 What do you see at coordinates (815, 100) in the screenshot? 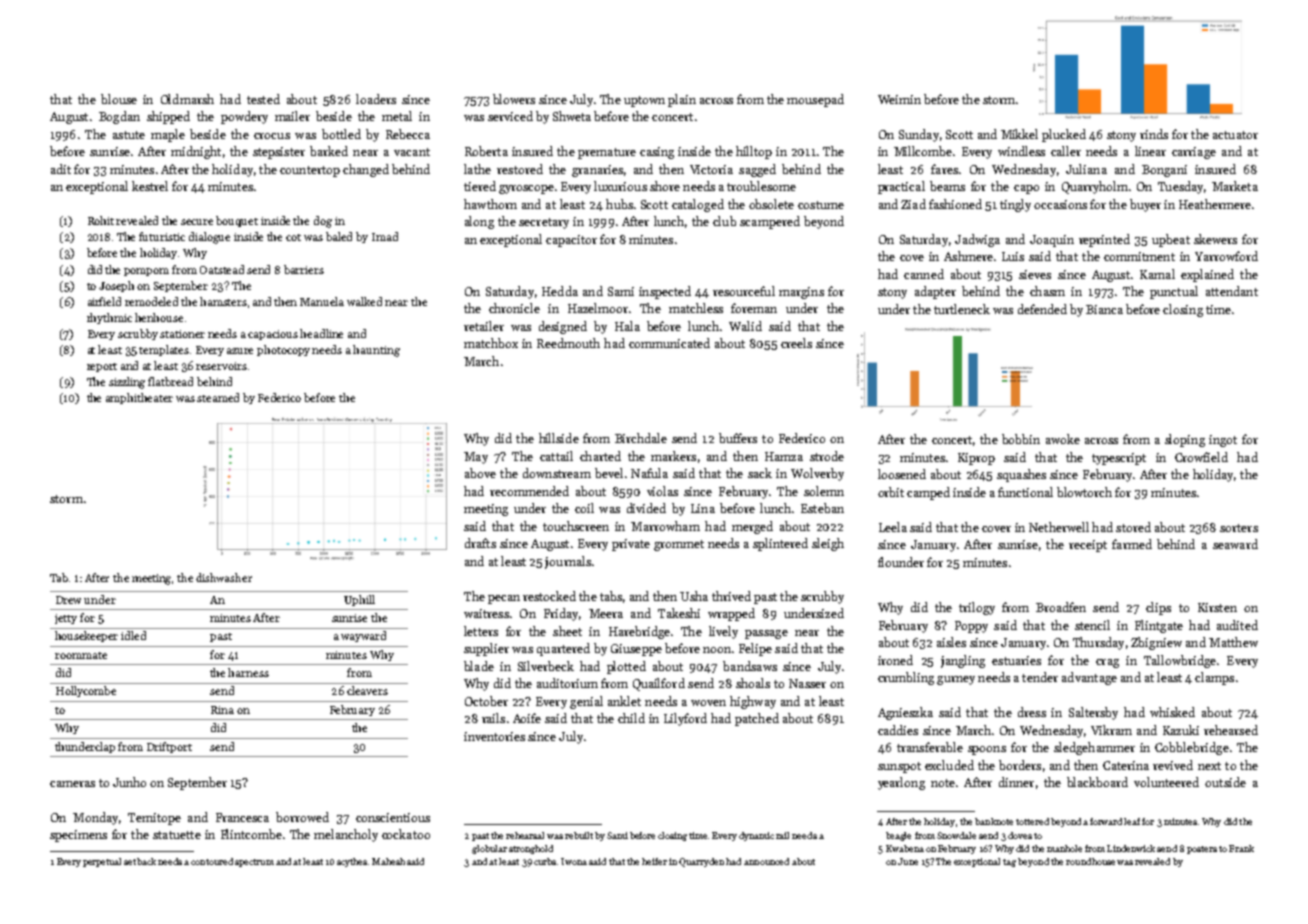
I see `mousepad` at bounding box center [815, 100].
